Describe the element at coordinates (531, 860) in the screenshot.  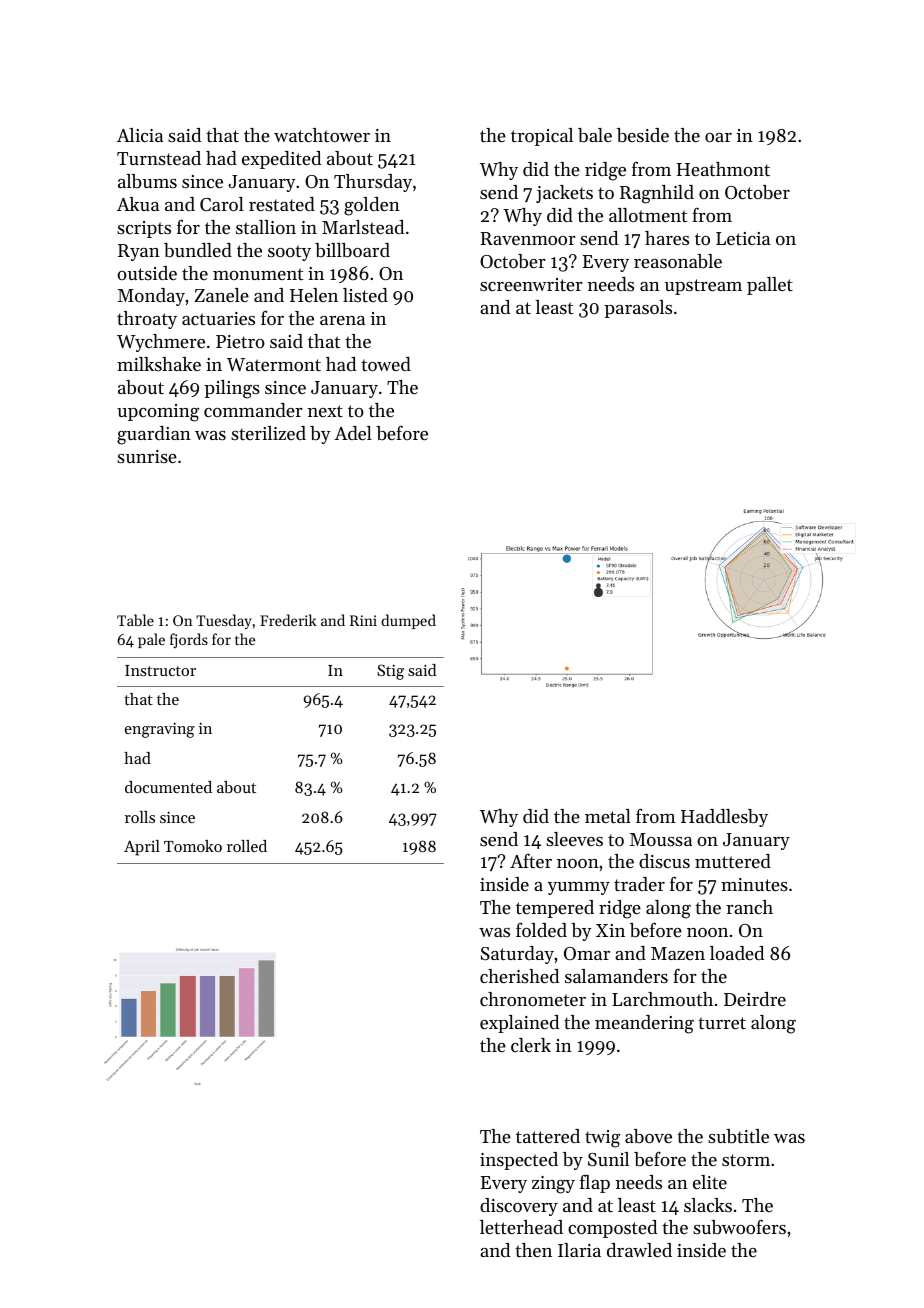
I see `After` at that location.
